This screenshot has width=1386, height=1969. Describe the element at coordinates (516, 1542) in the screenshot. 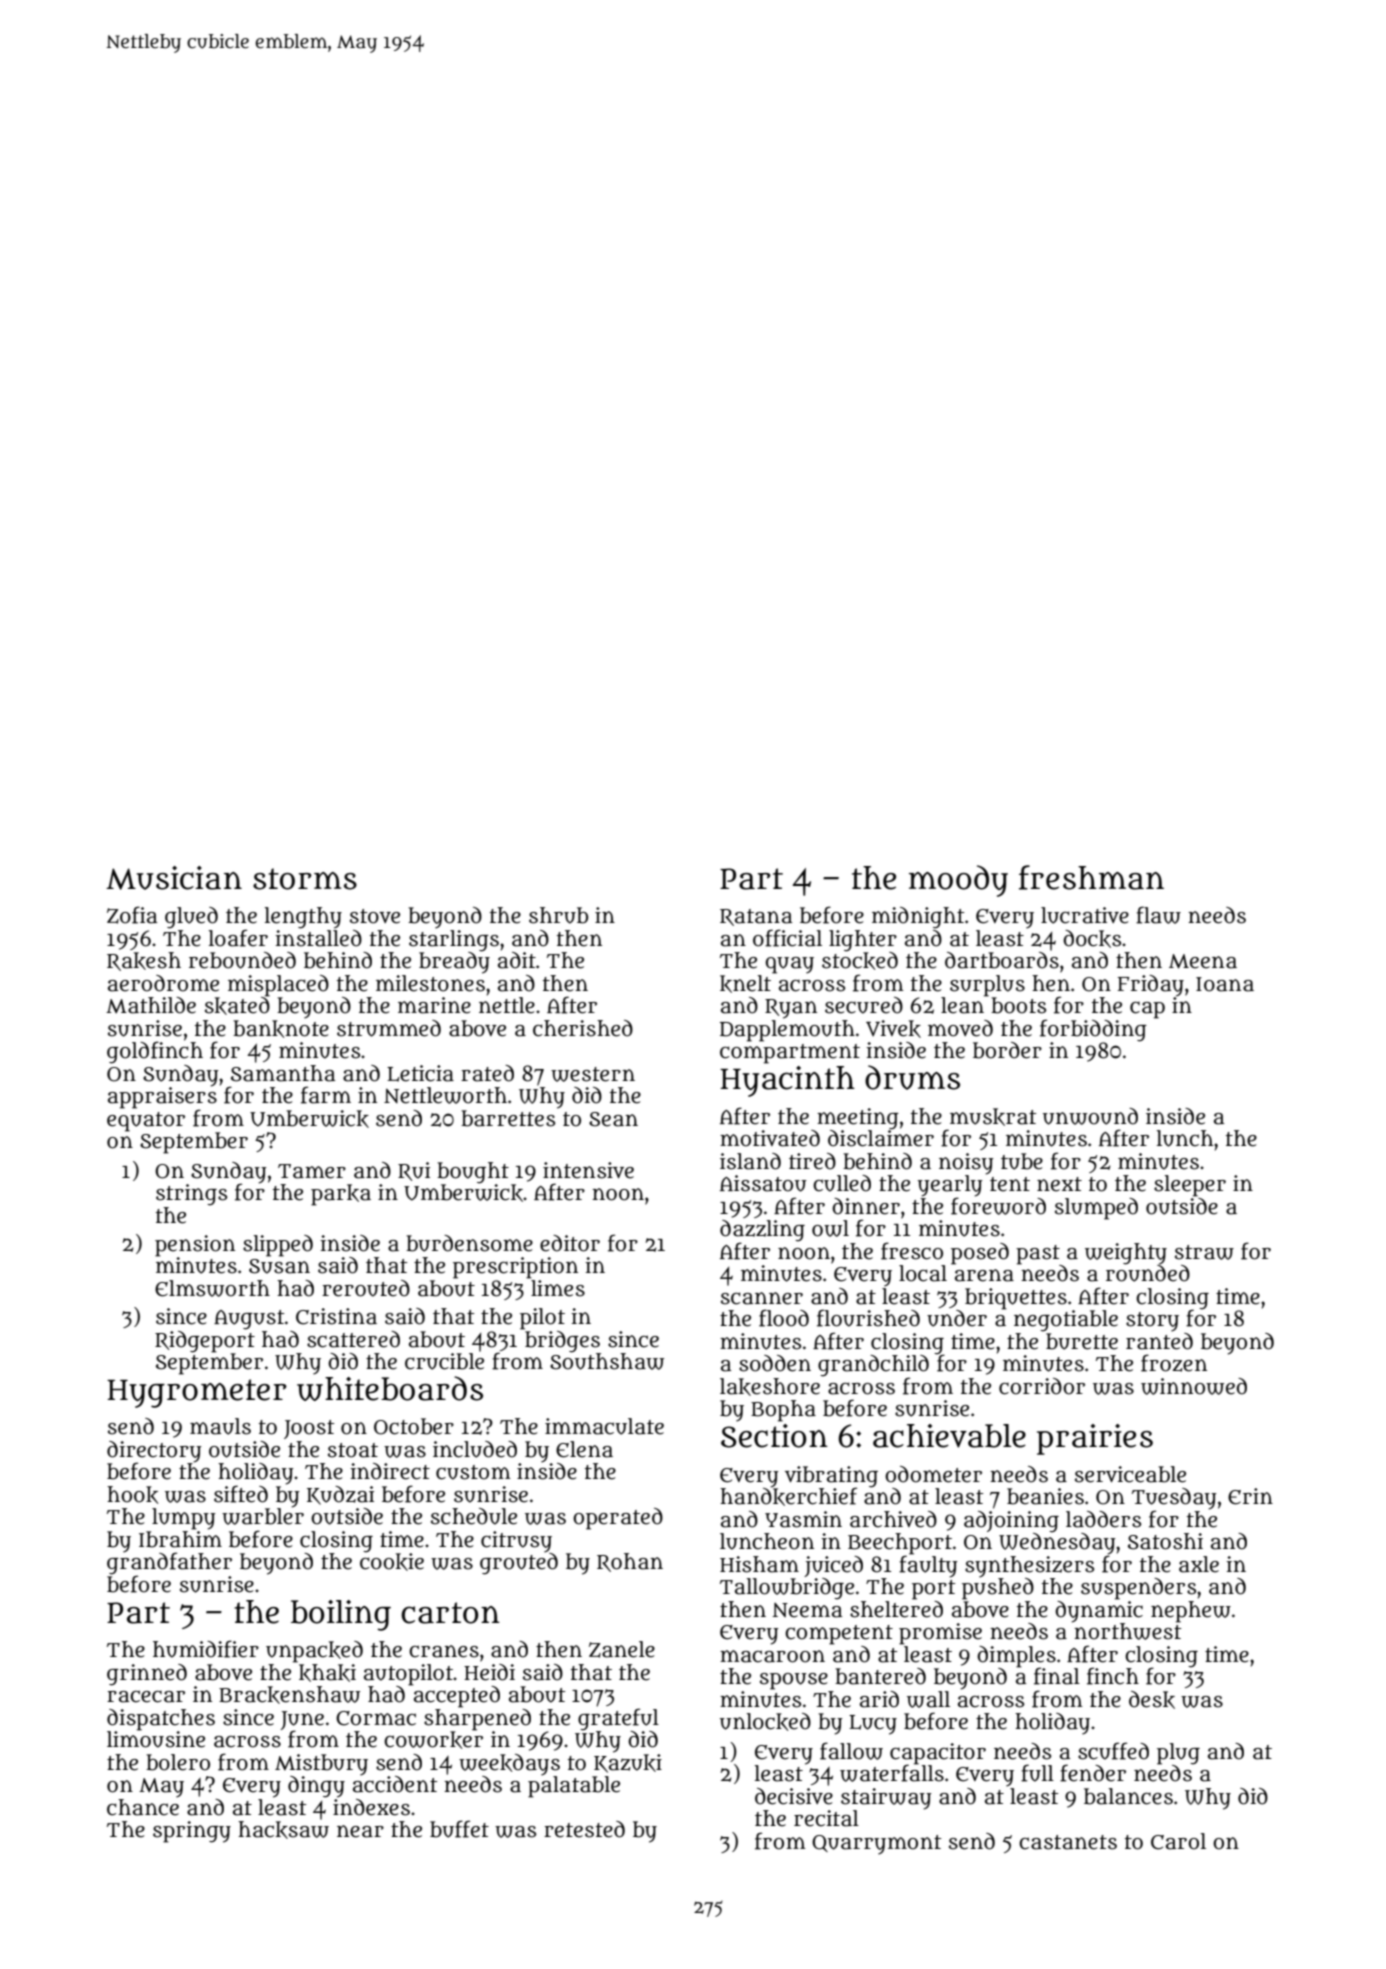

I see `citrusy` at that location.
